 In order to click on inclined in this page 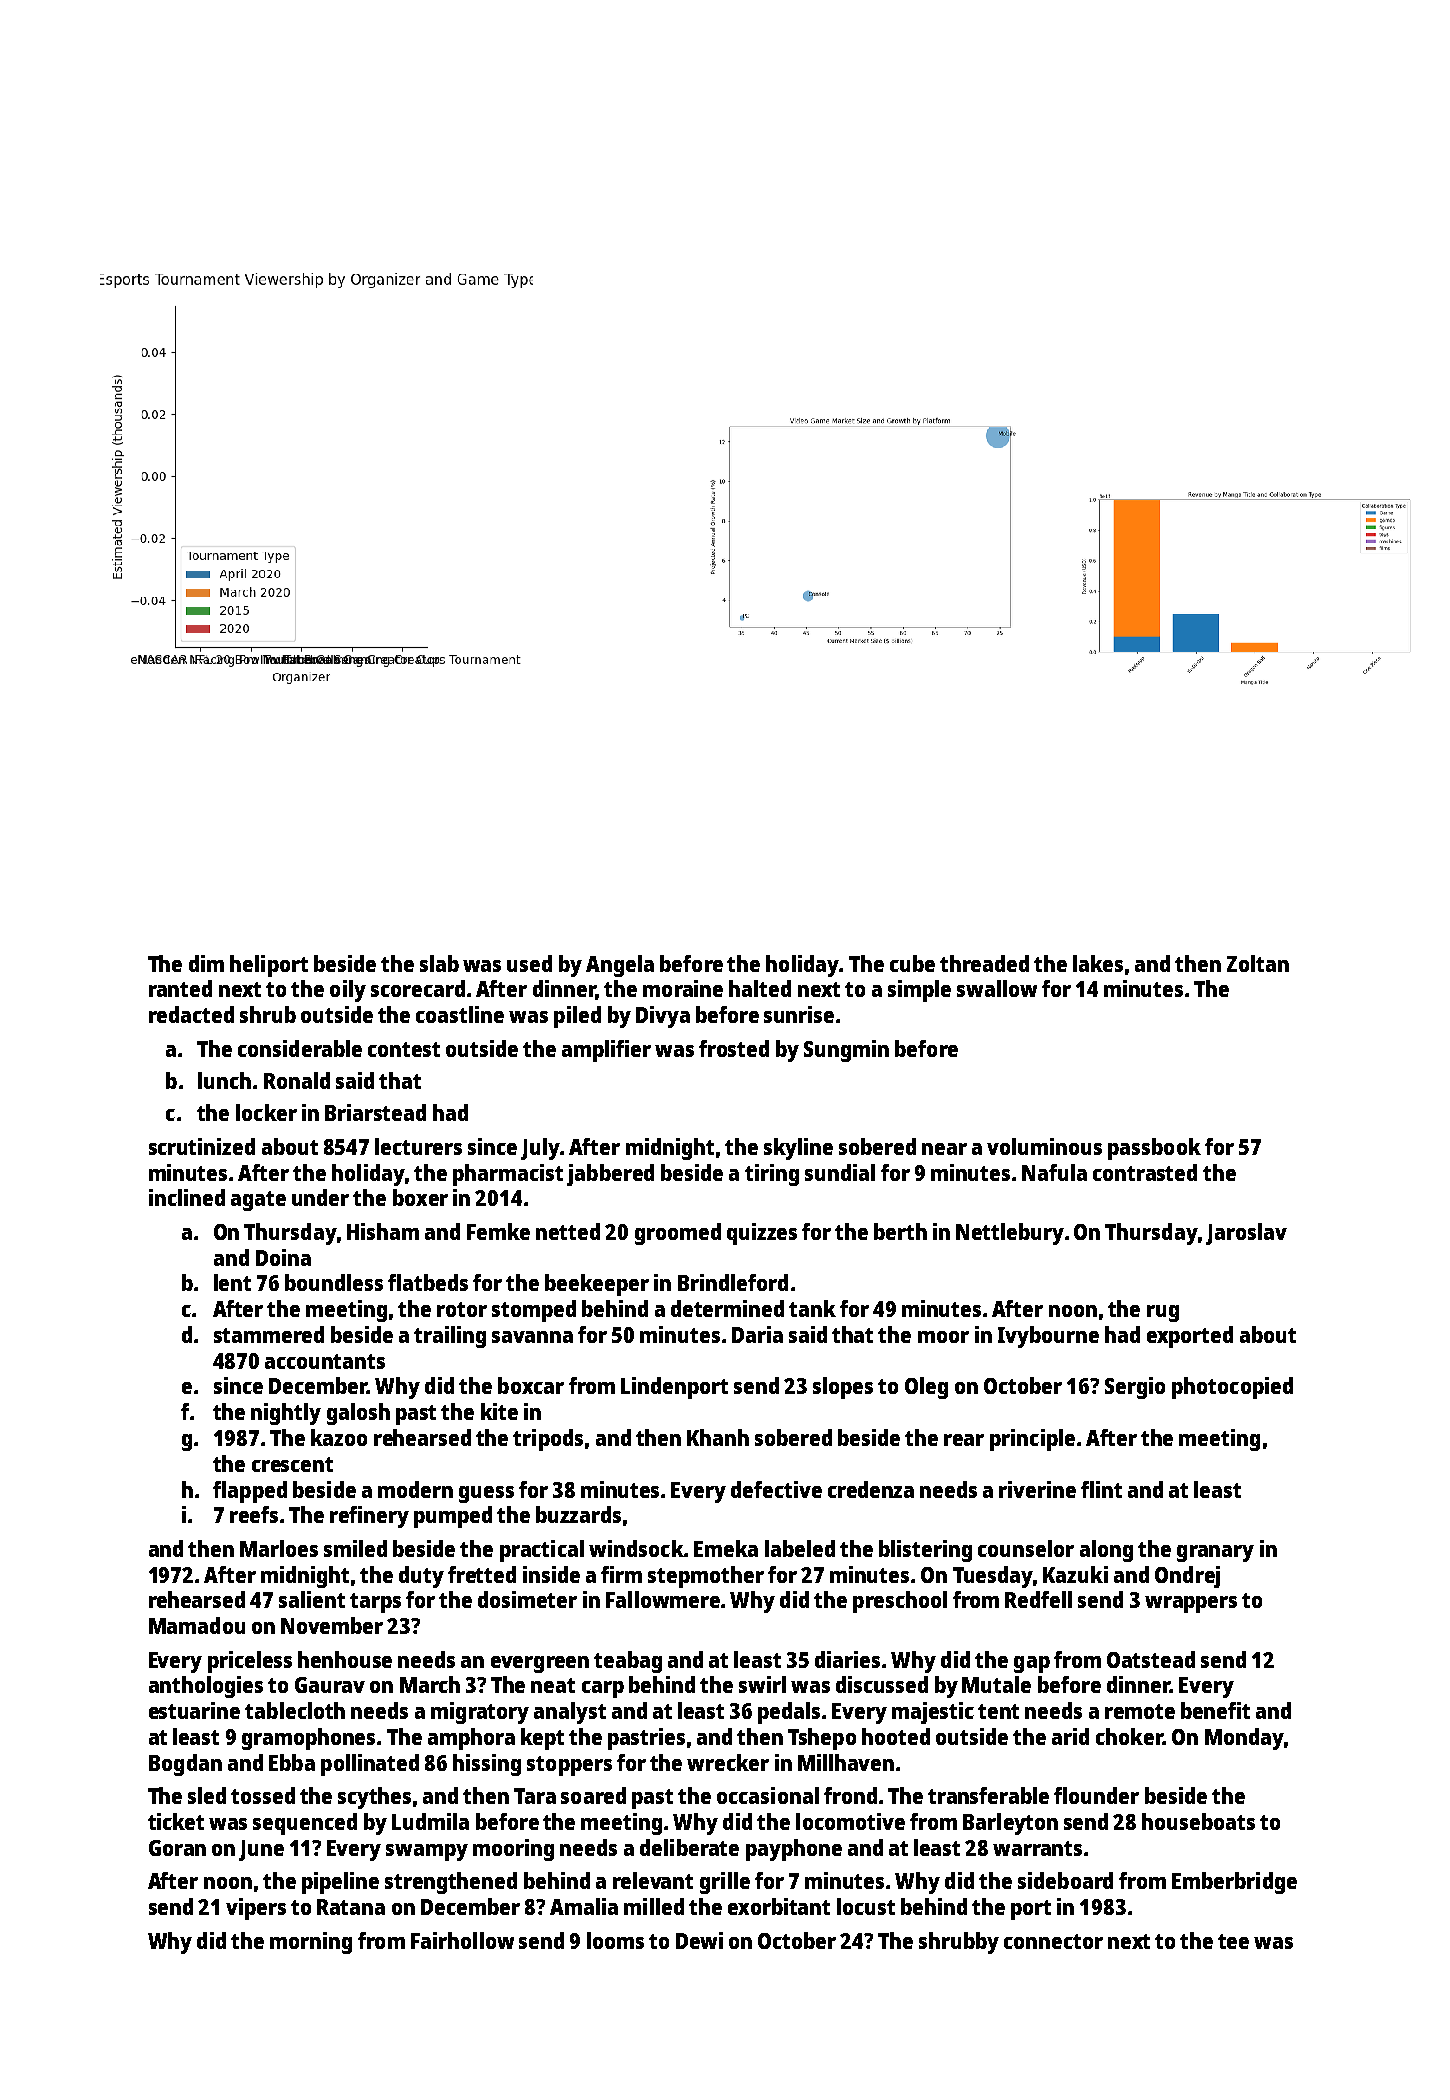, I will do `click(187, 1197)`.
